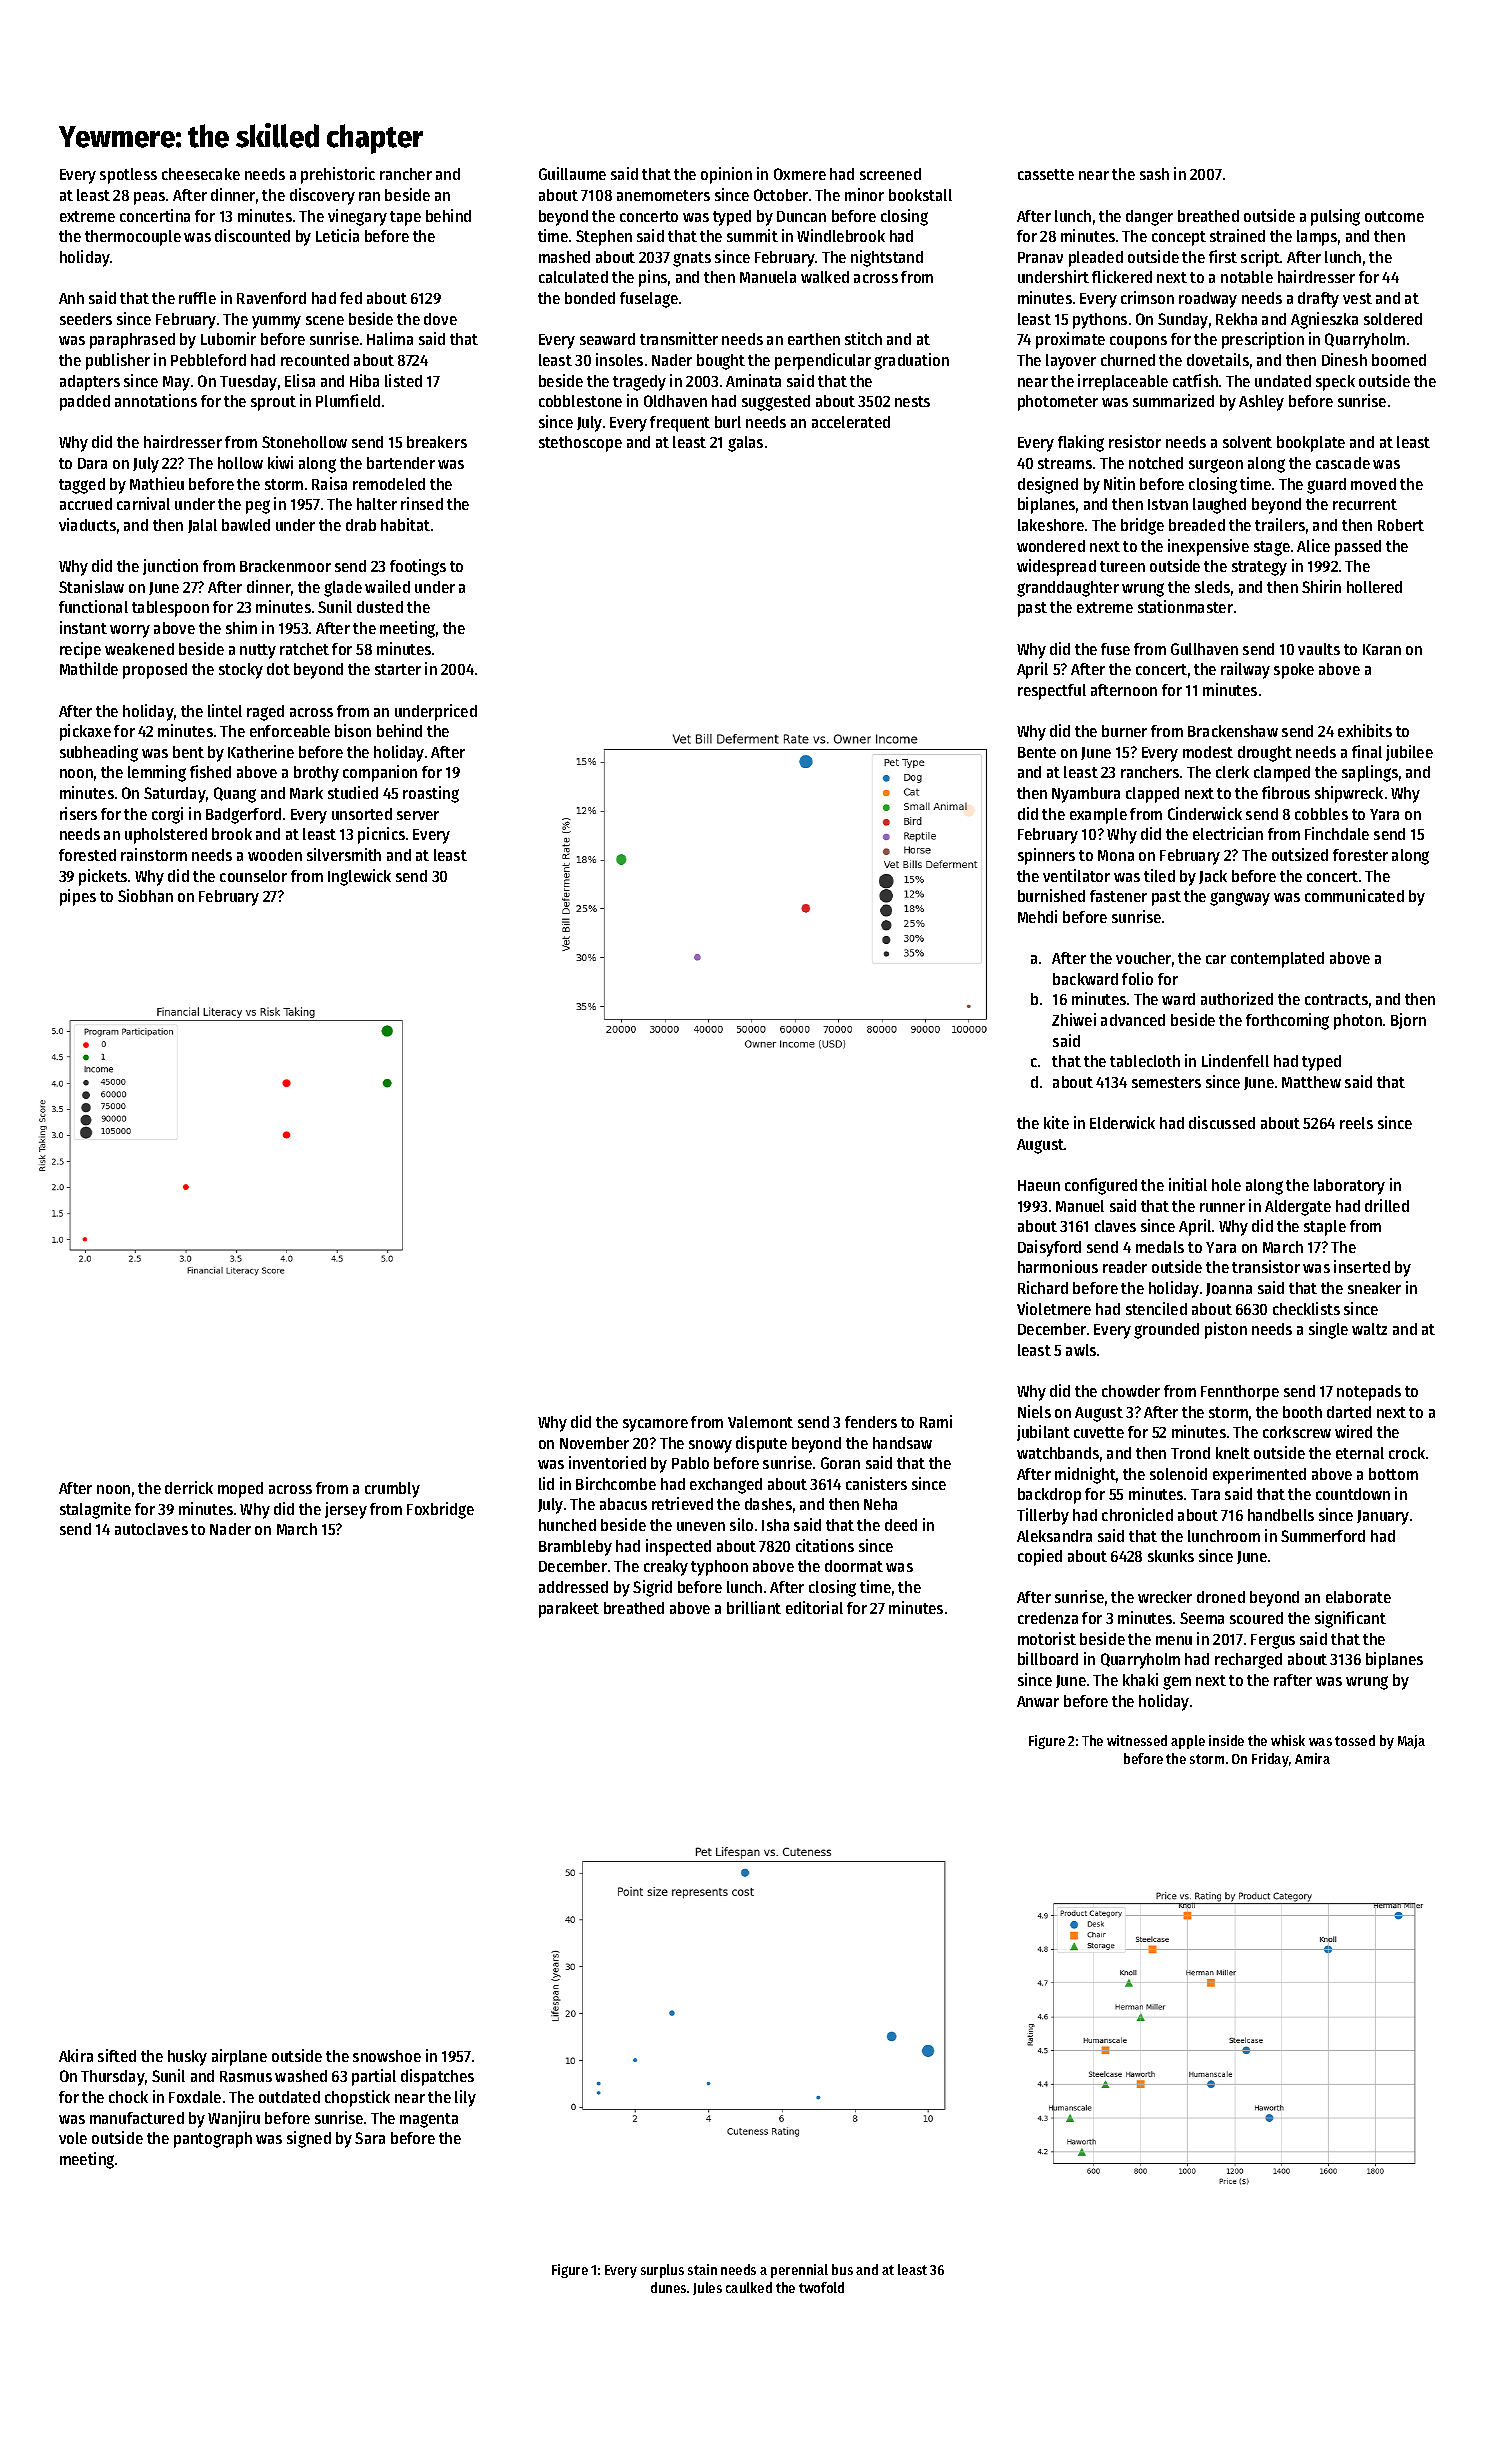 The image size is (1496, 2464). What do you see at coordinates (842, 2269) in the image?
I see `bus` at bounding box center [842, 2269].
